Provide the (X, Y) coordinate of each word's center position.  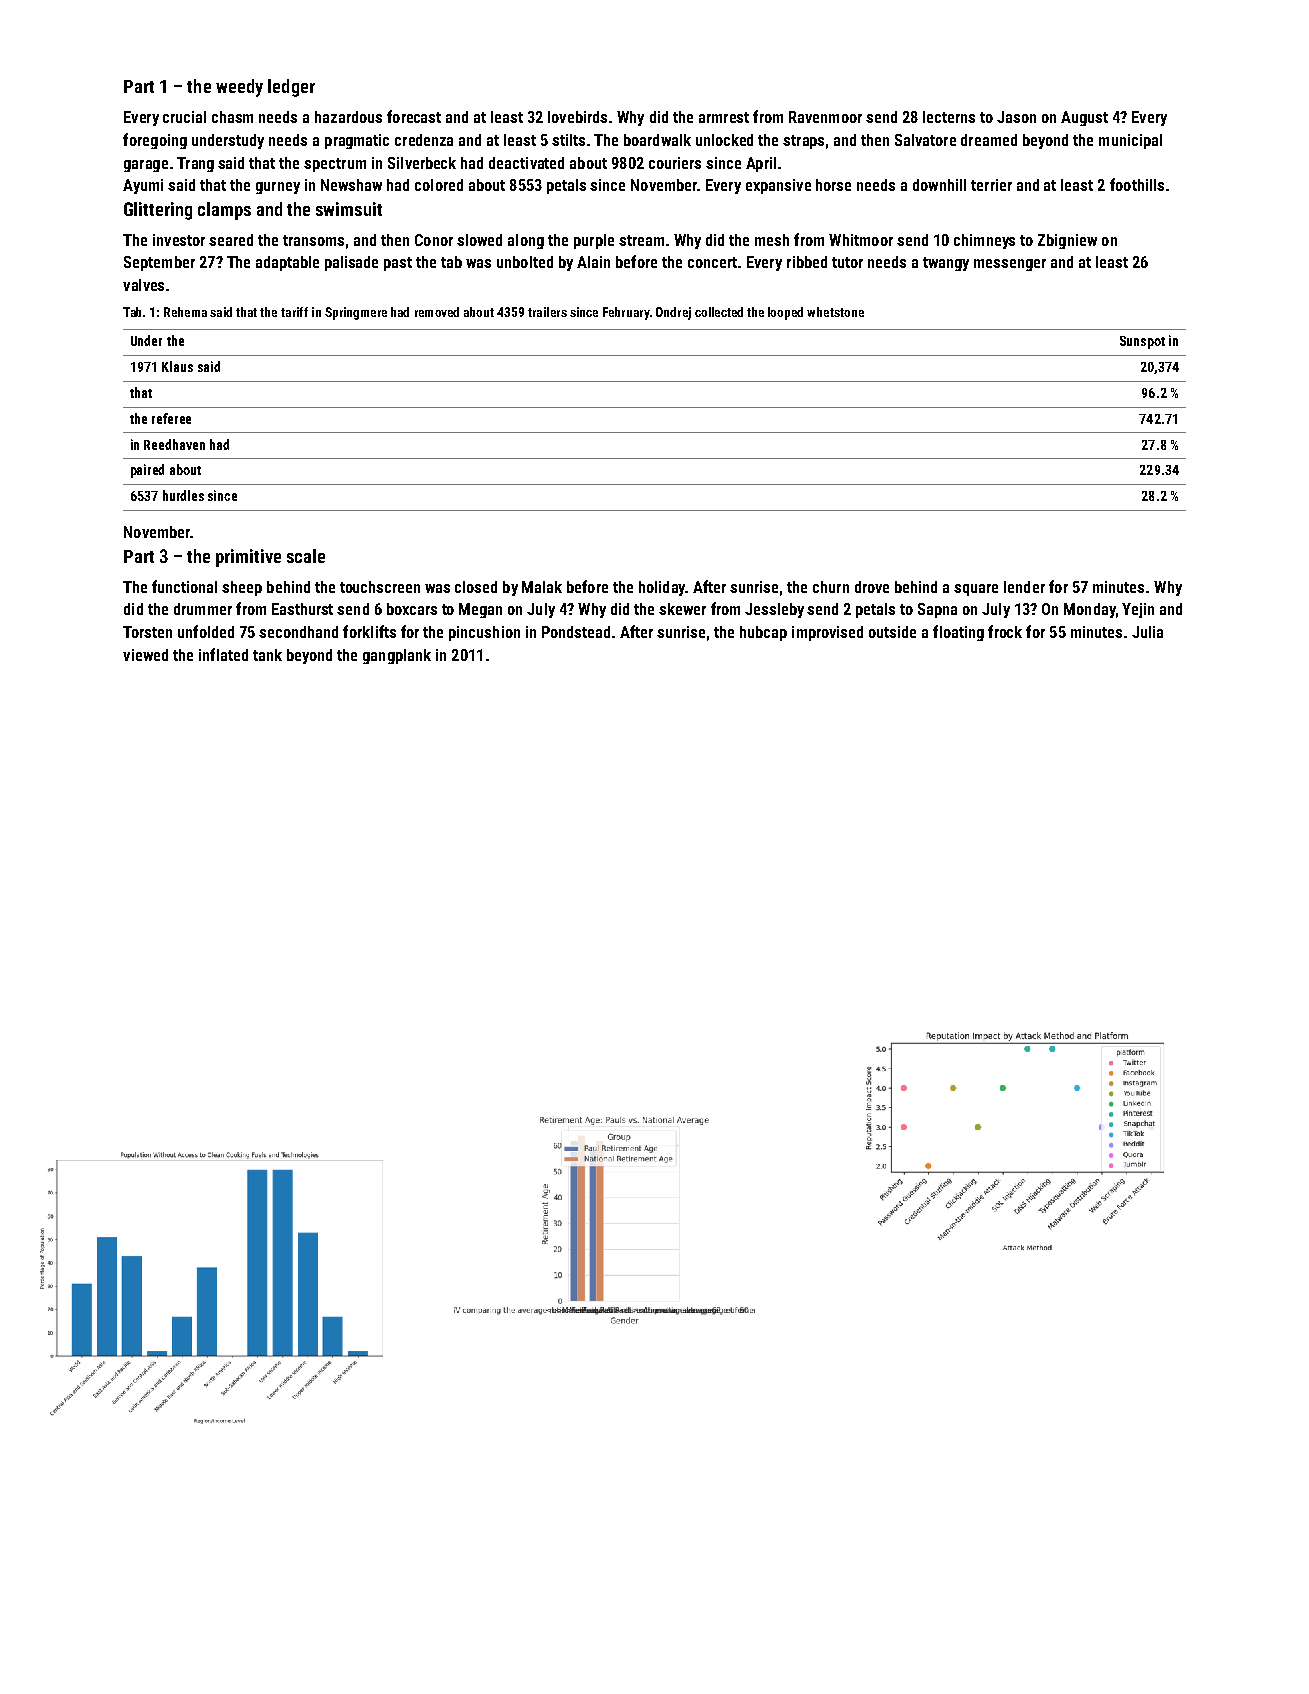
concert (712, 262)
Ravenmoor (825, 117)
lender (1024, 587)
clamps (224, 211)
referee (171, 418)
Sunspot (1142, 342)
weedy (239, 88)
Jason (1016, 117)
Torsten (147, 632)
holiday (662, 588)
